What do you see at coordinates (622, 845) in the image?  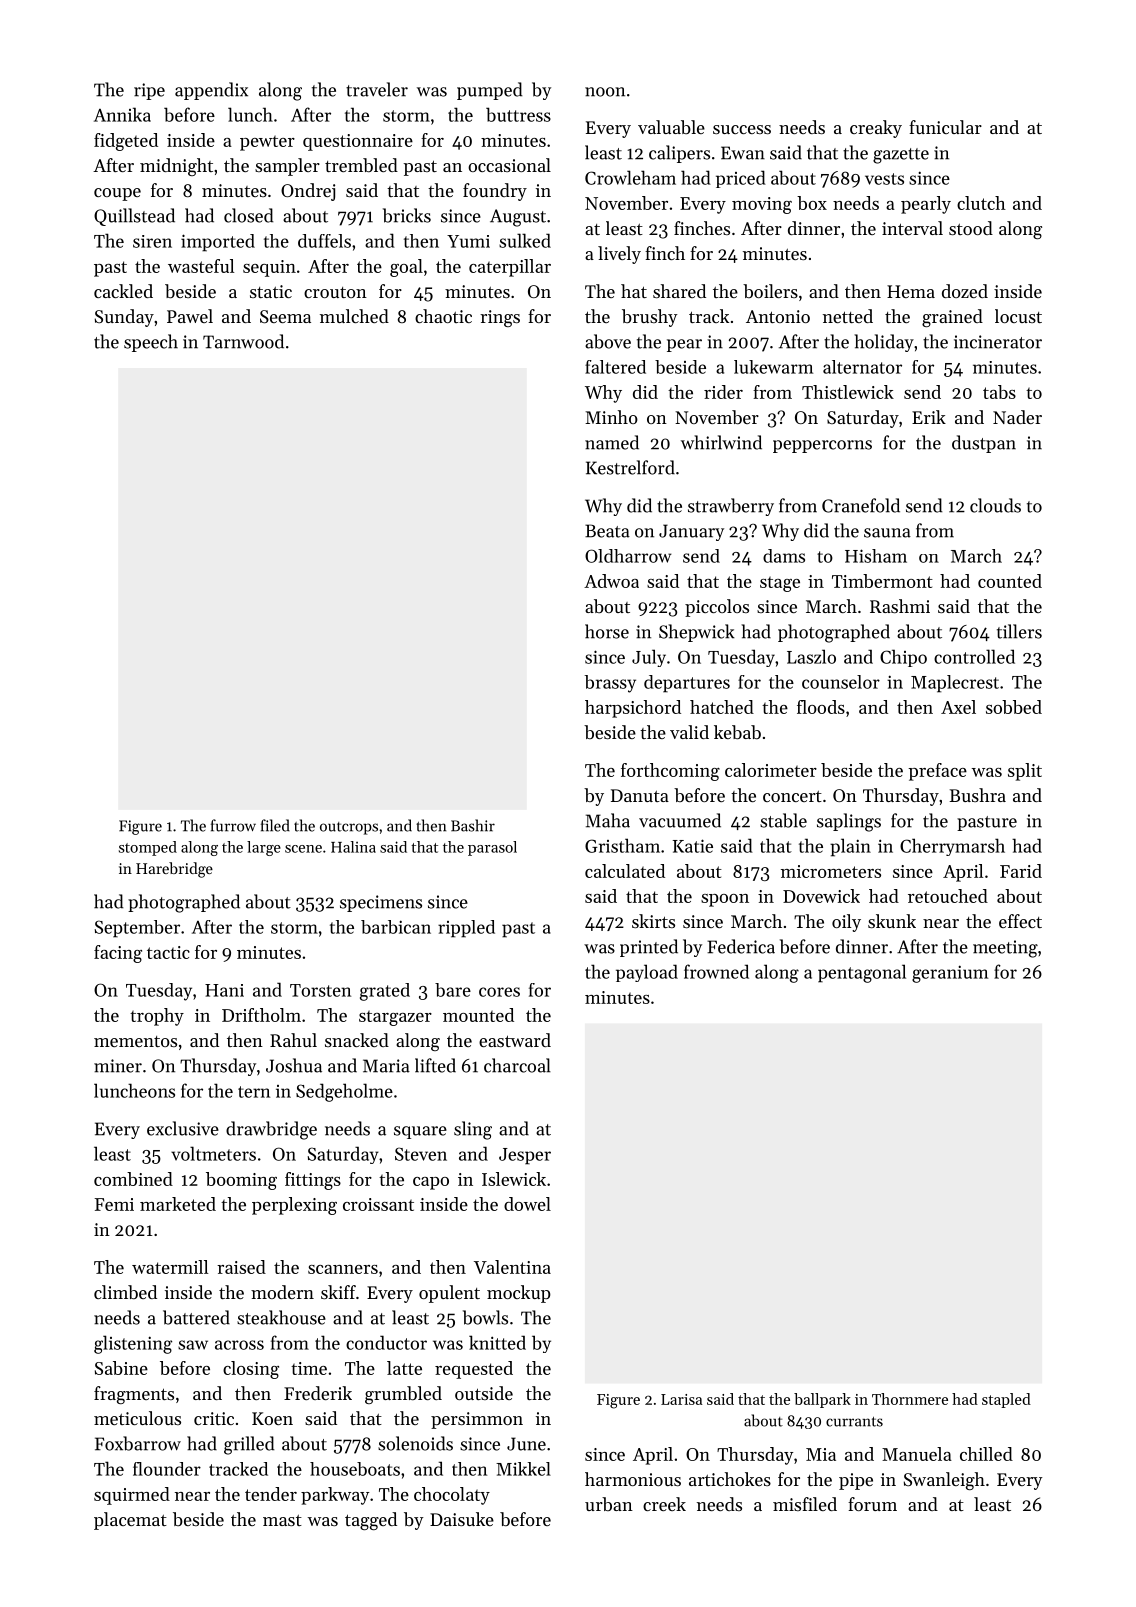 I see `Gristham` at bounding box center [622, 845].
